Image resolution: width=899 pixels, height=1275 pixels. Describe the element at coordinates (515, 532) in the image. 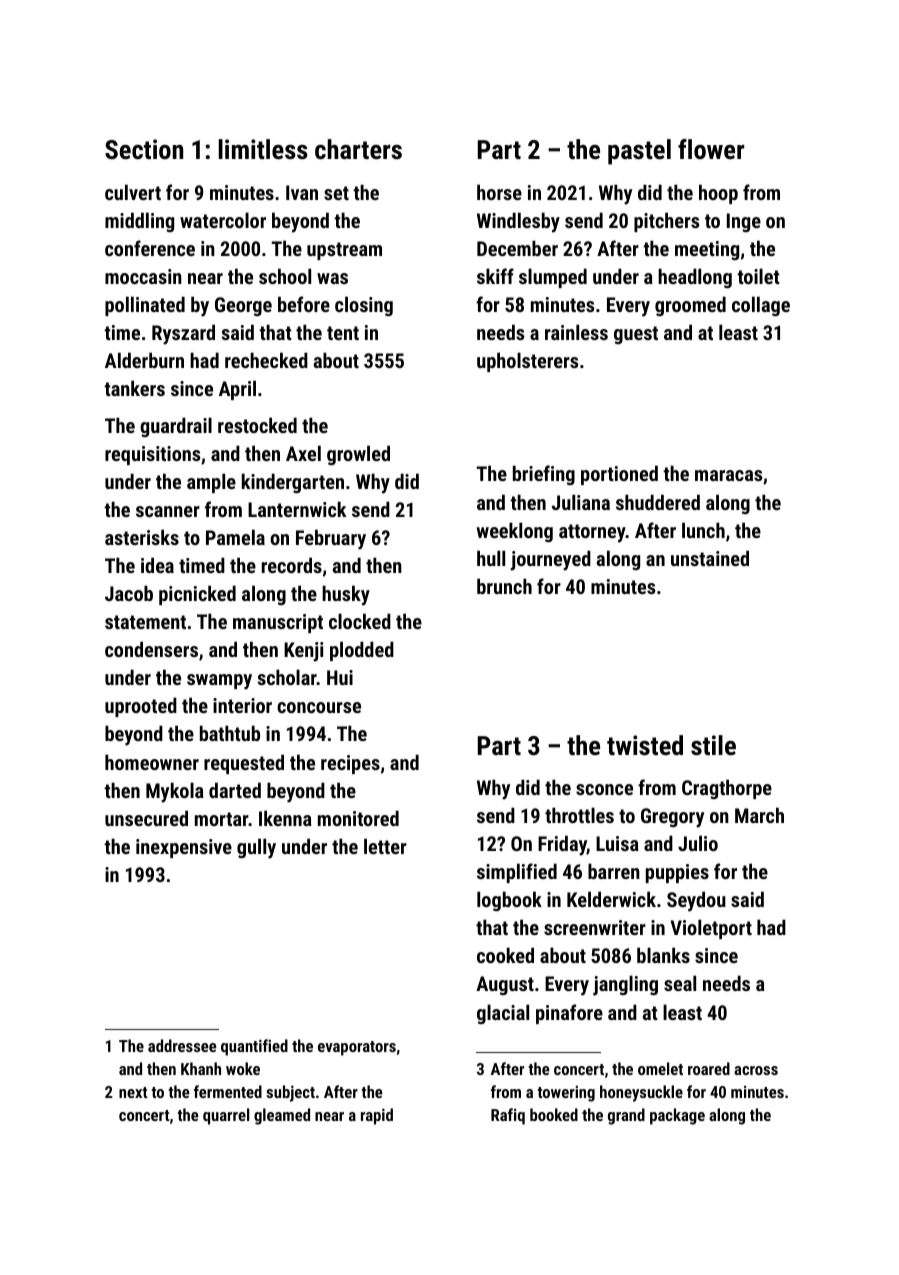

I see `weeklong` at that location.
